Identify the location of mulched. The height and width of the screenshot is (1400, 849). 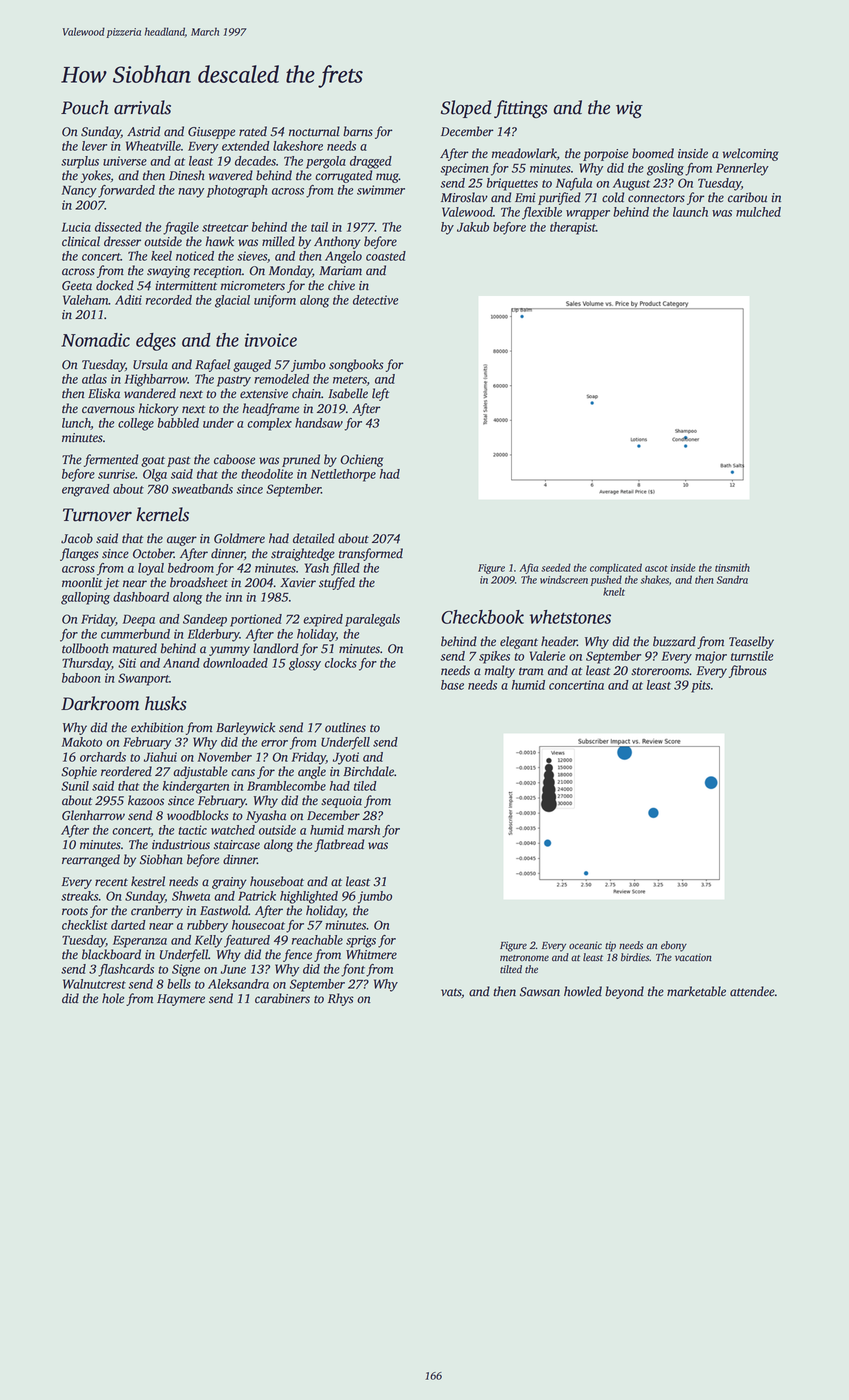
(758, 212).
